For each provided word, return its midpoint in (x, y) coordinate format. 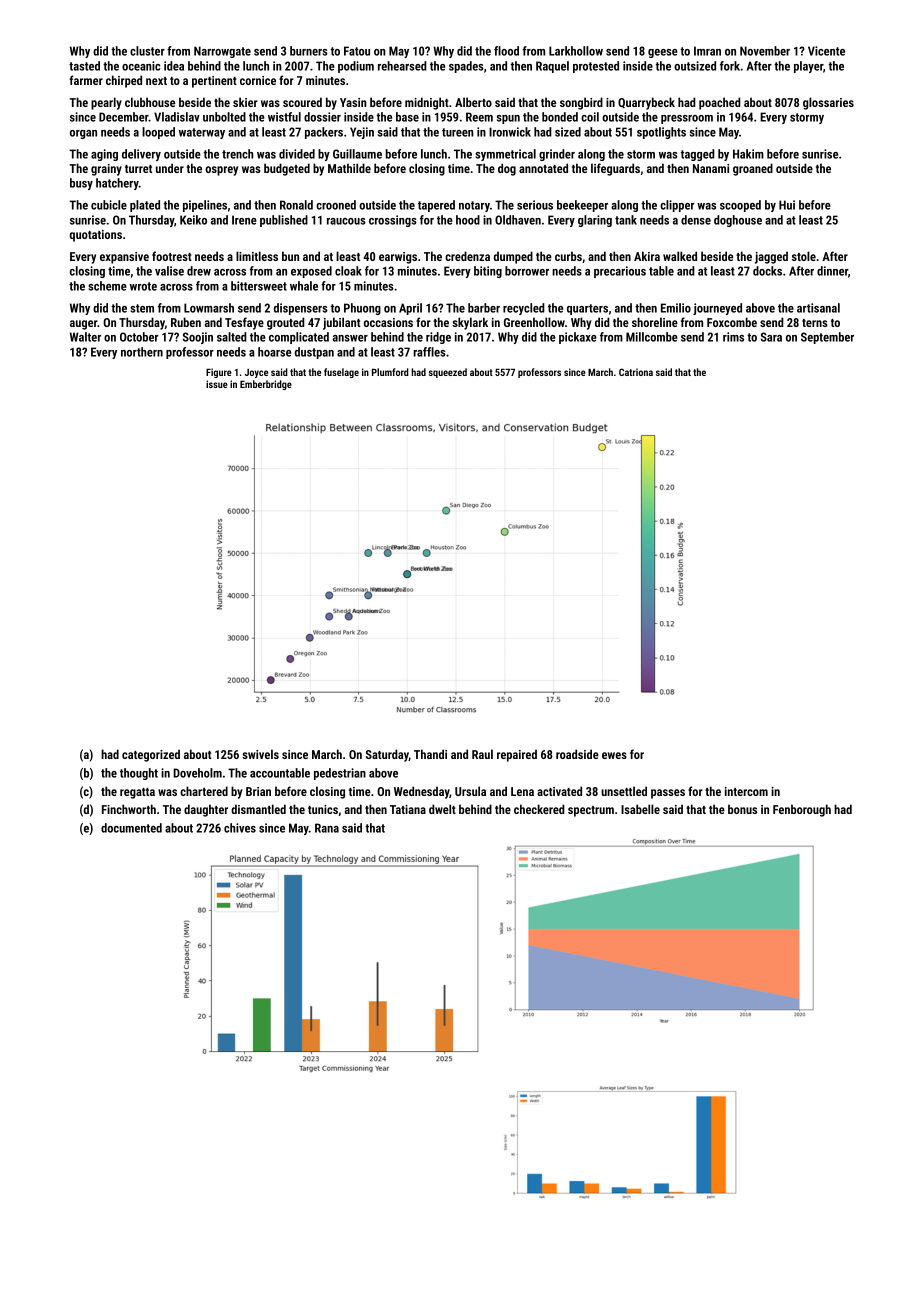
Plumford (390, 372)
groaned (753, 169)
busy (81, 184)
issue (217, 384)
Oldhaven (518, 220)
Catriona (636, 372)
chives (240, 828)
